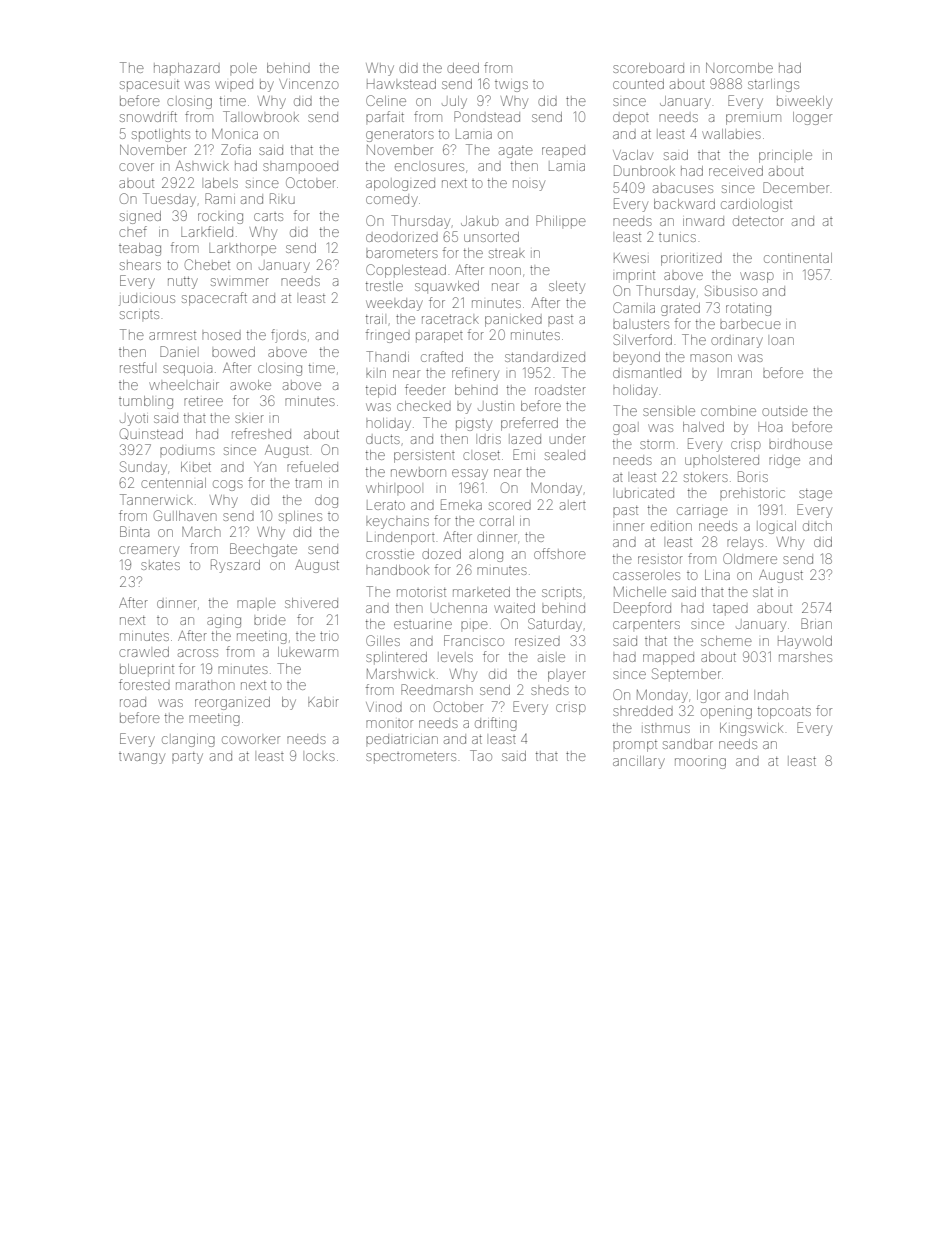 Image resolution: width=952 pixels, height=1233 pixels. I want to click on Binta, so click(134, 531).
